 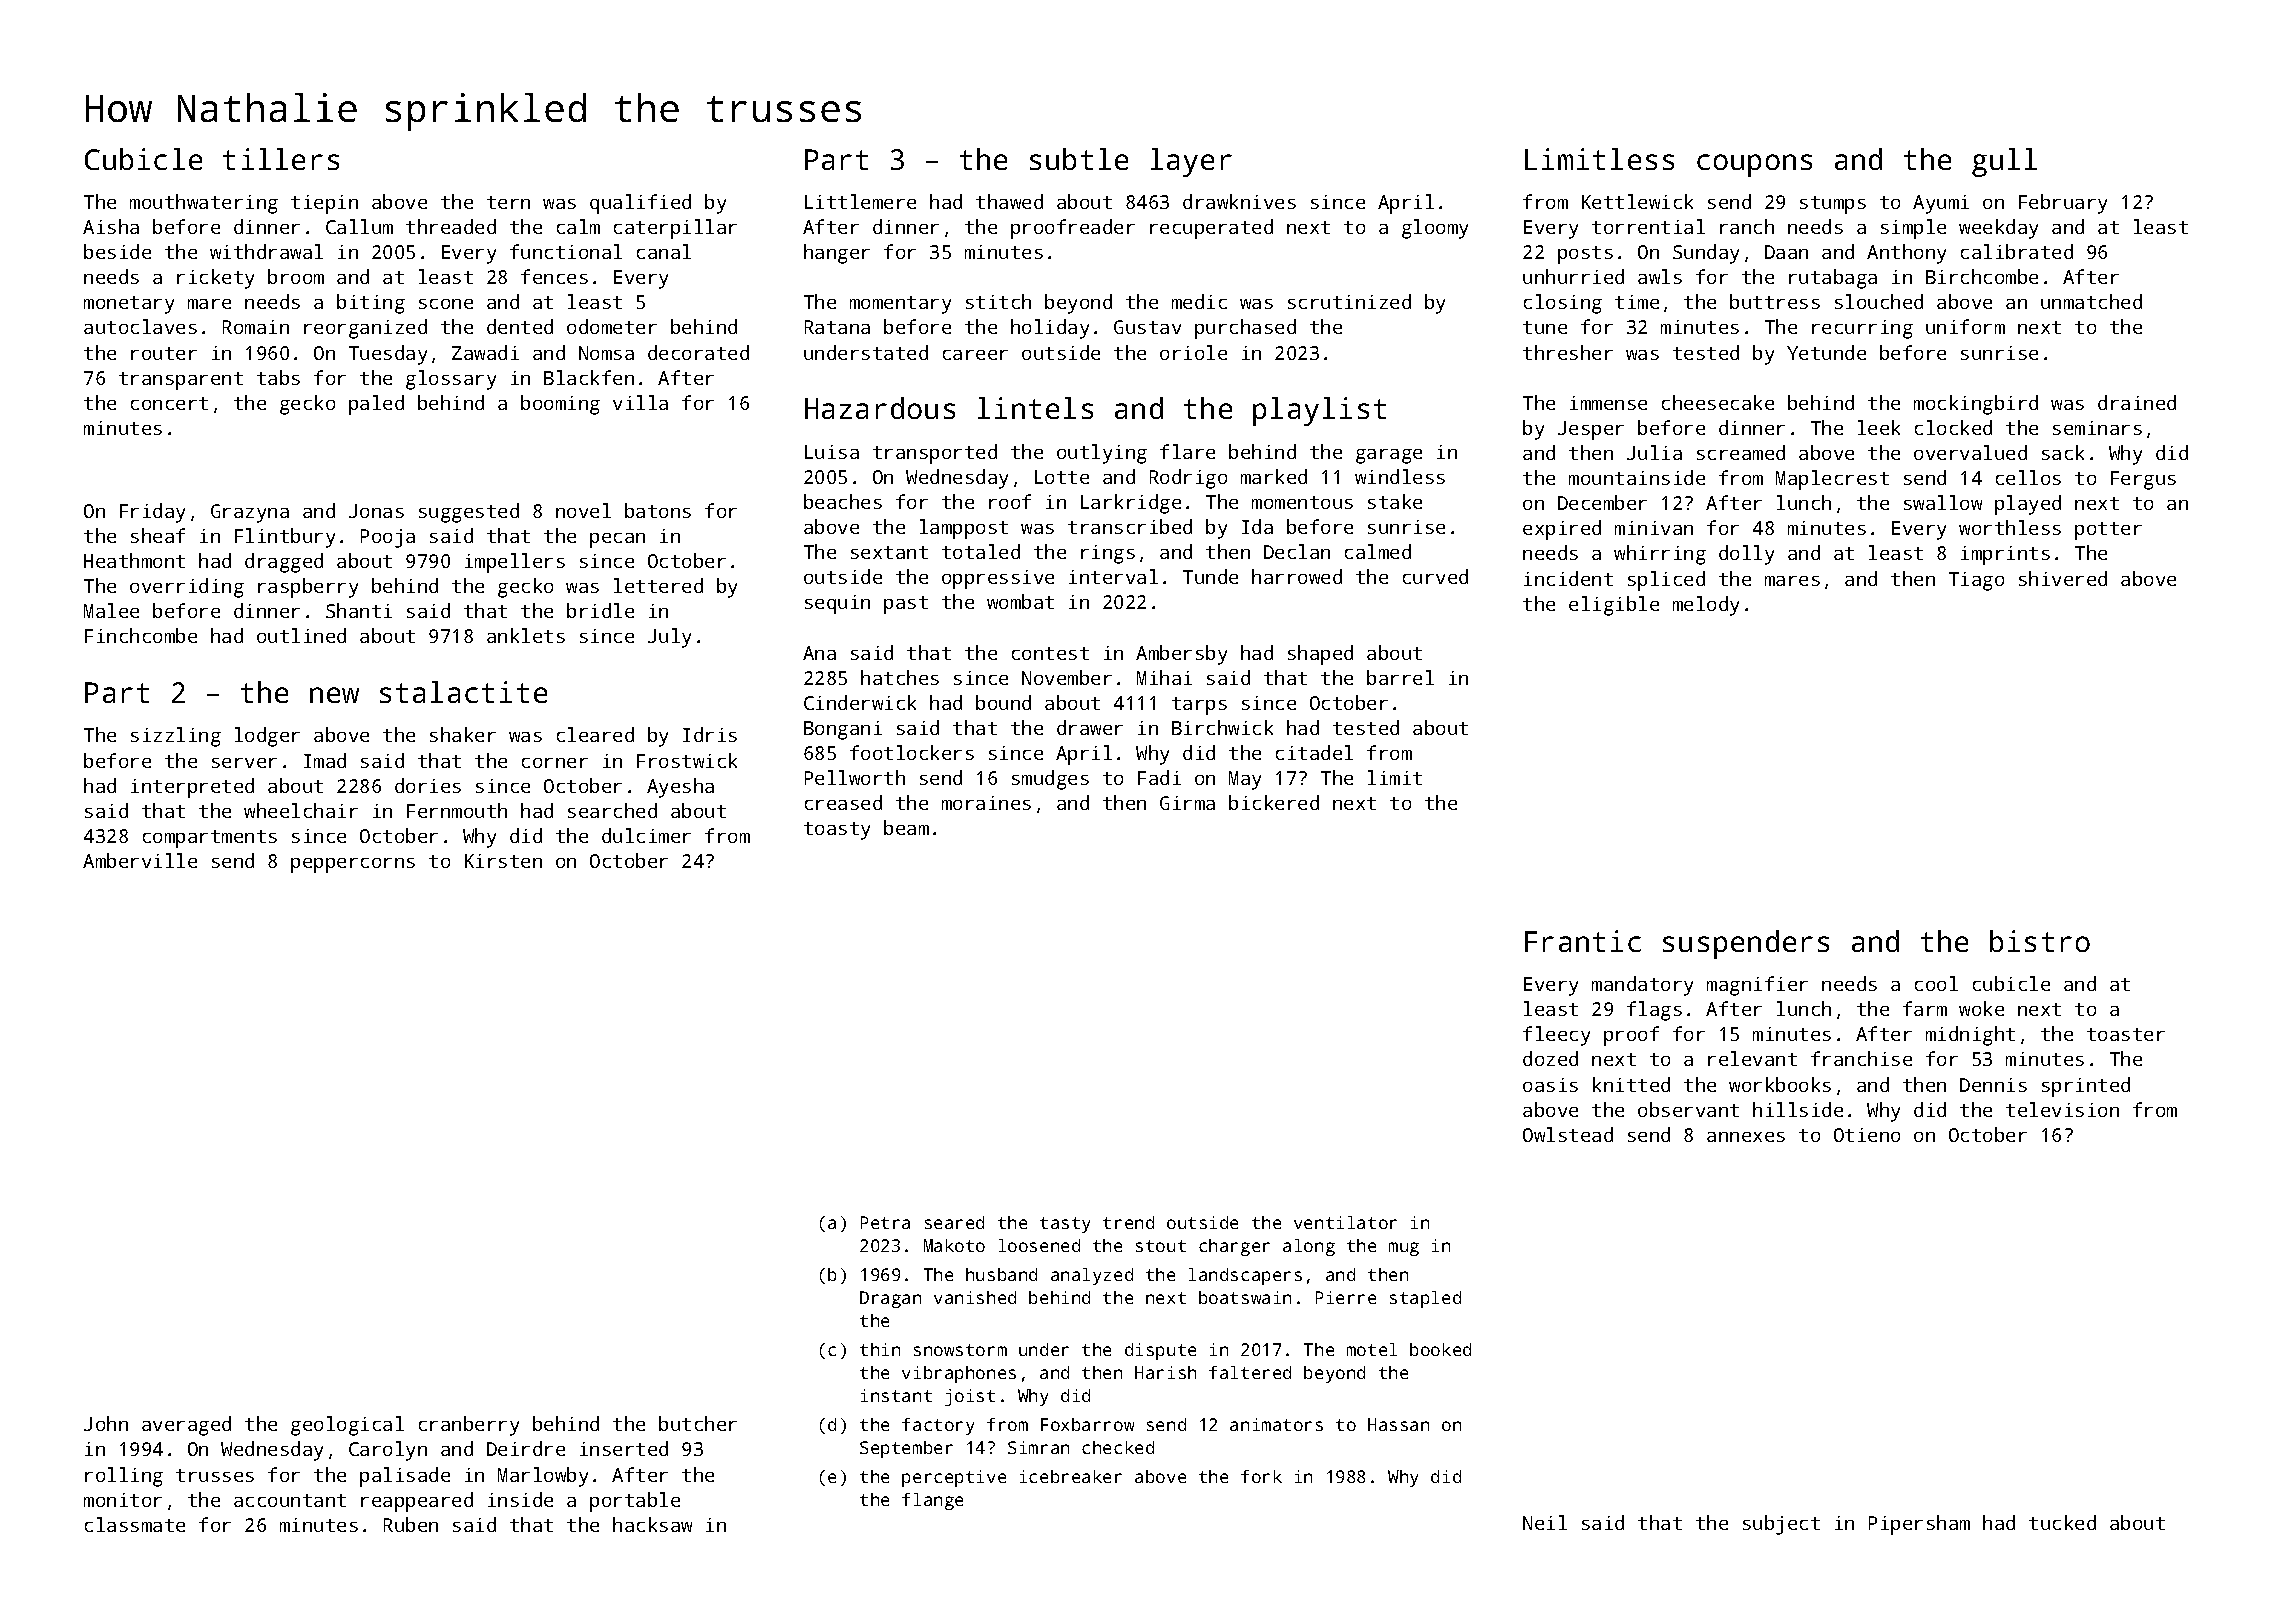 What do you see at coordinates (843, 501) in the screenshot?
I see `beaches` at bounding box center [843, 501].
